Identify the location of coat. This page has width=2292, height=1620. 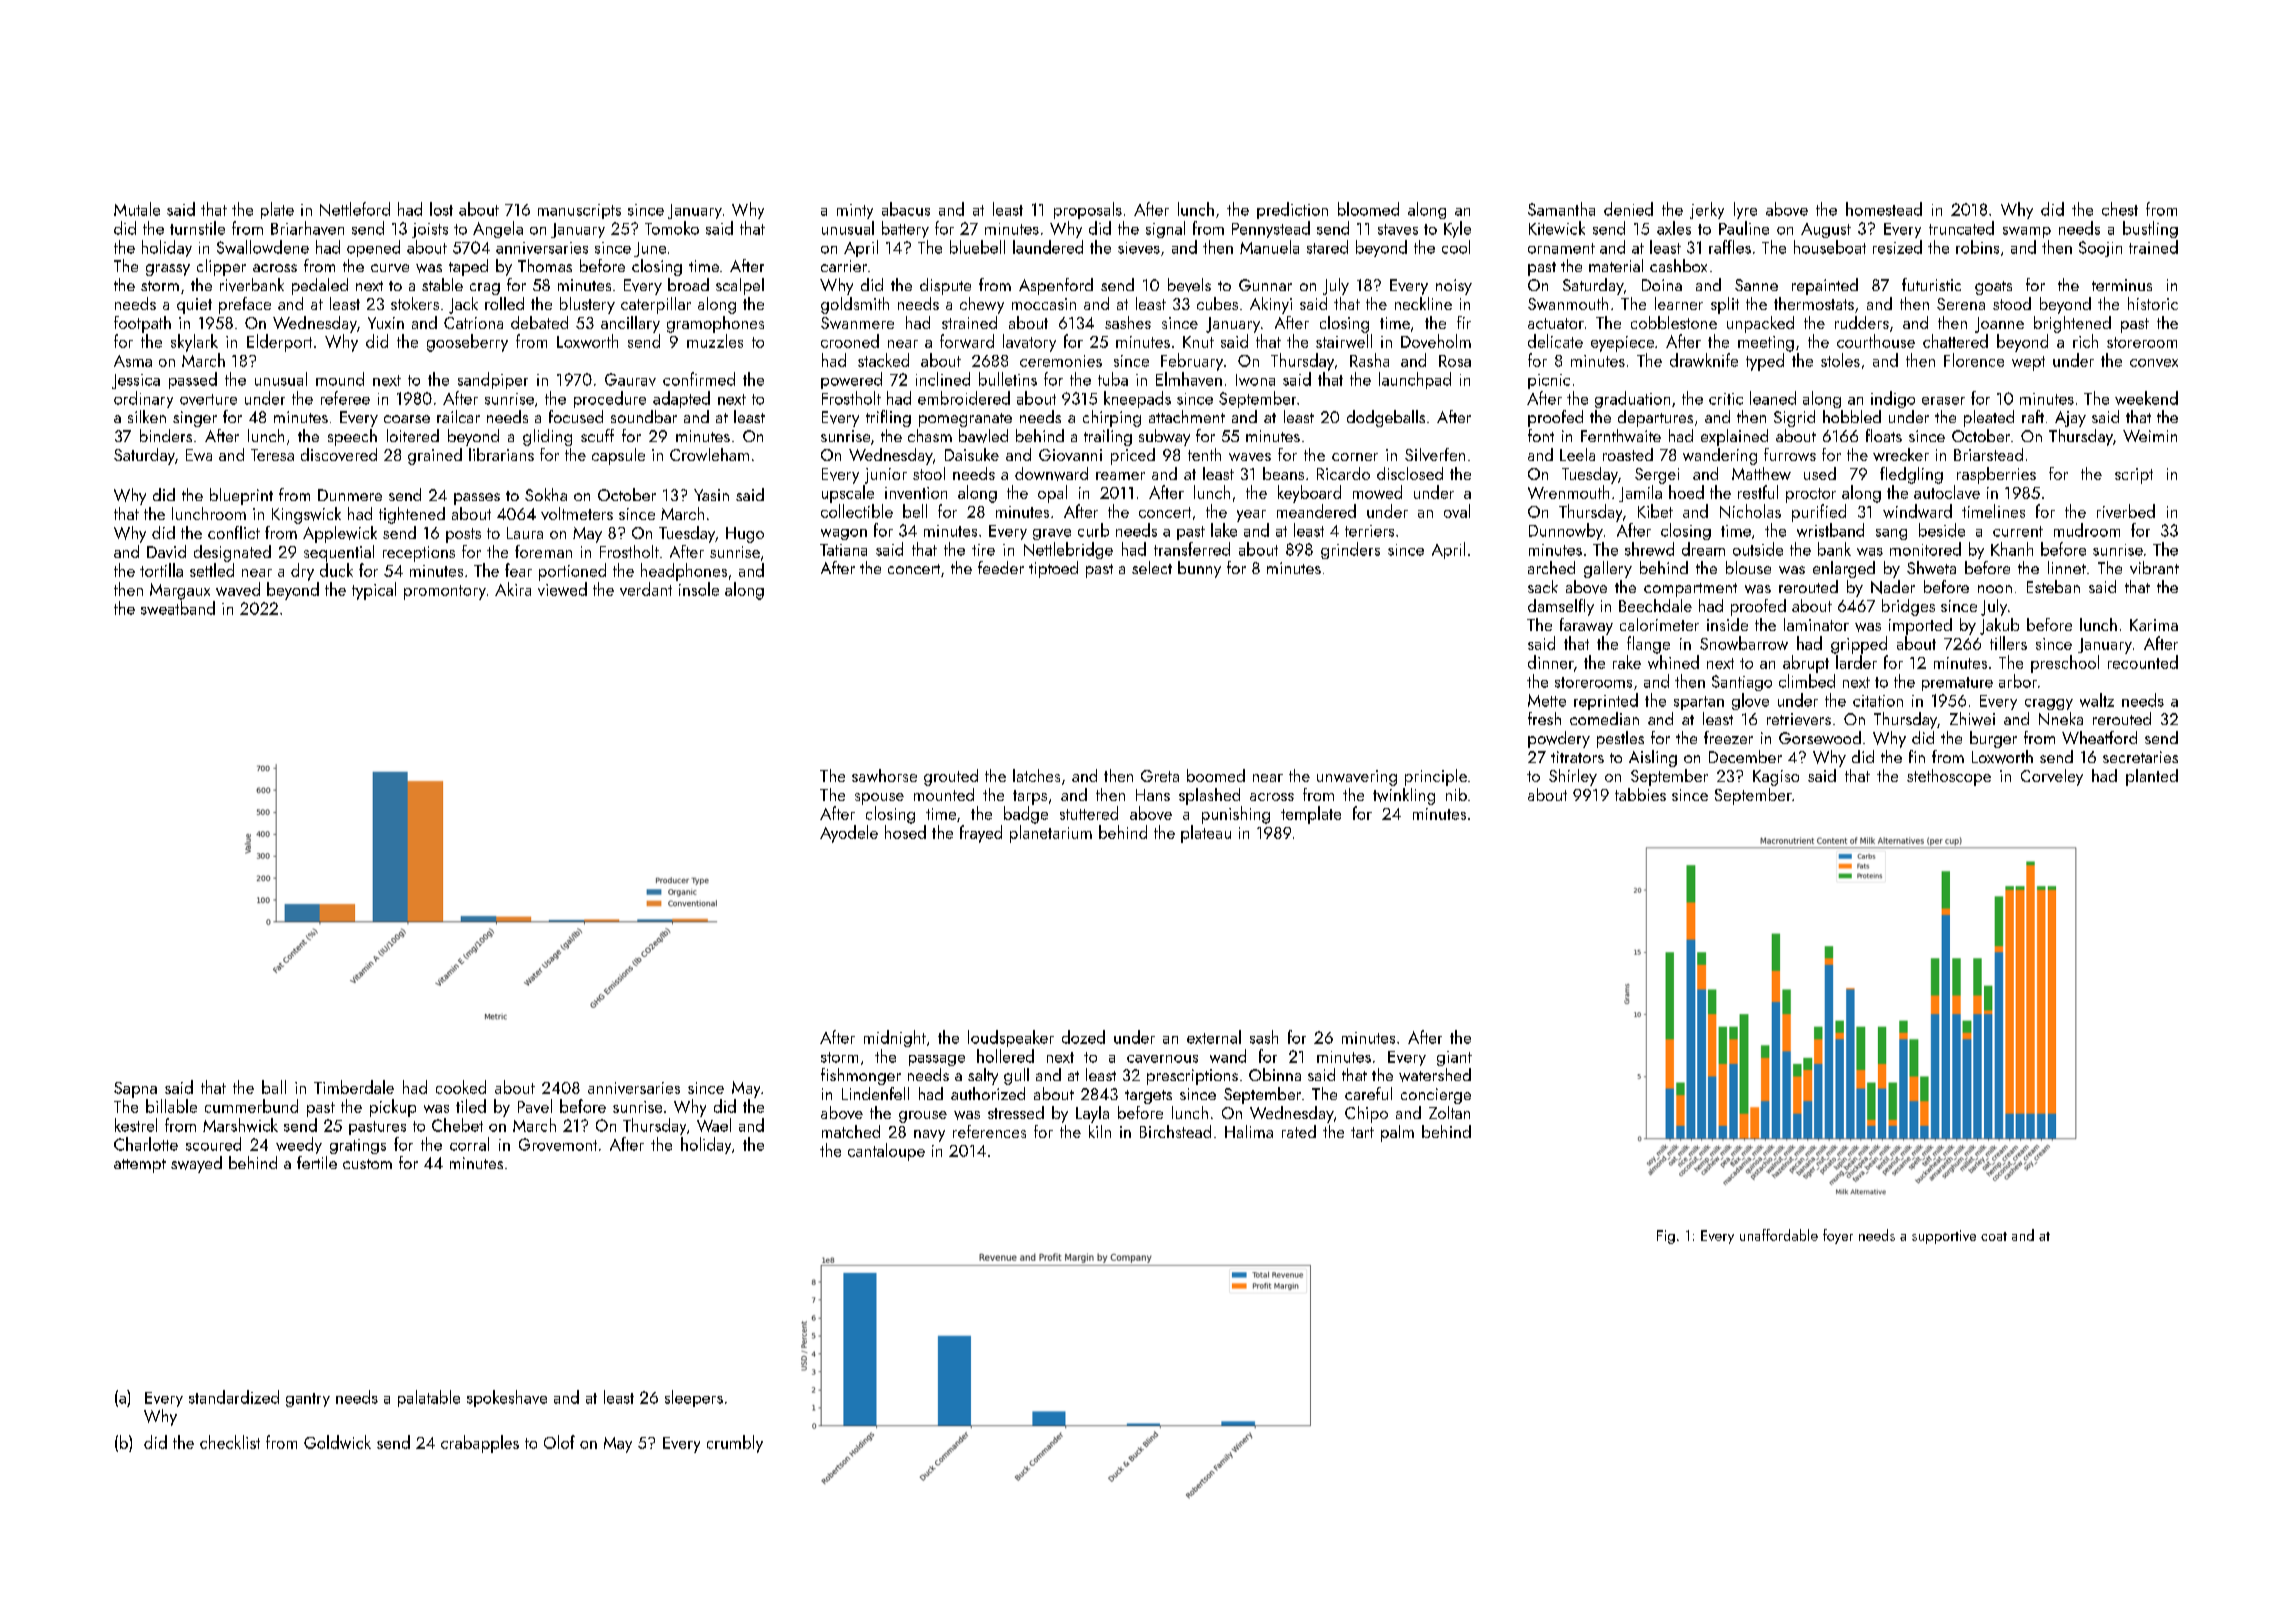
(1994, 1236).
